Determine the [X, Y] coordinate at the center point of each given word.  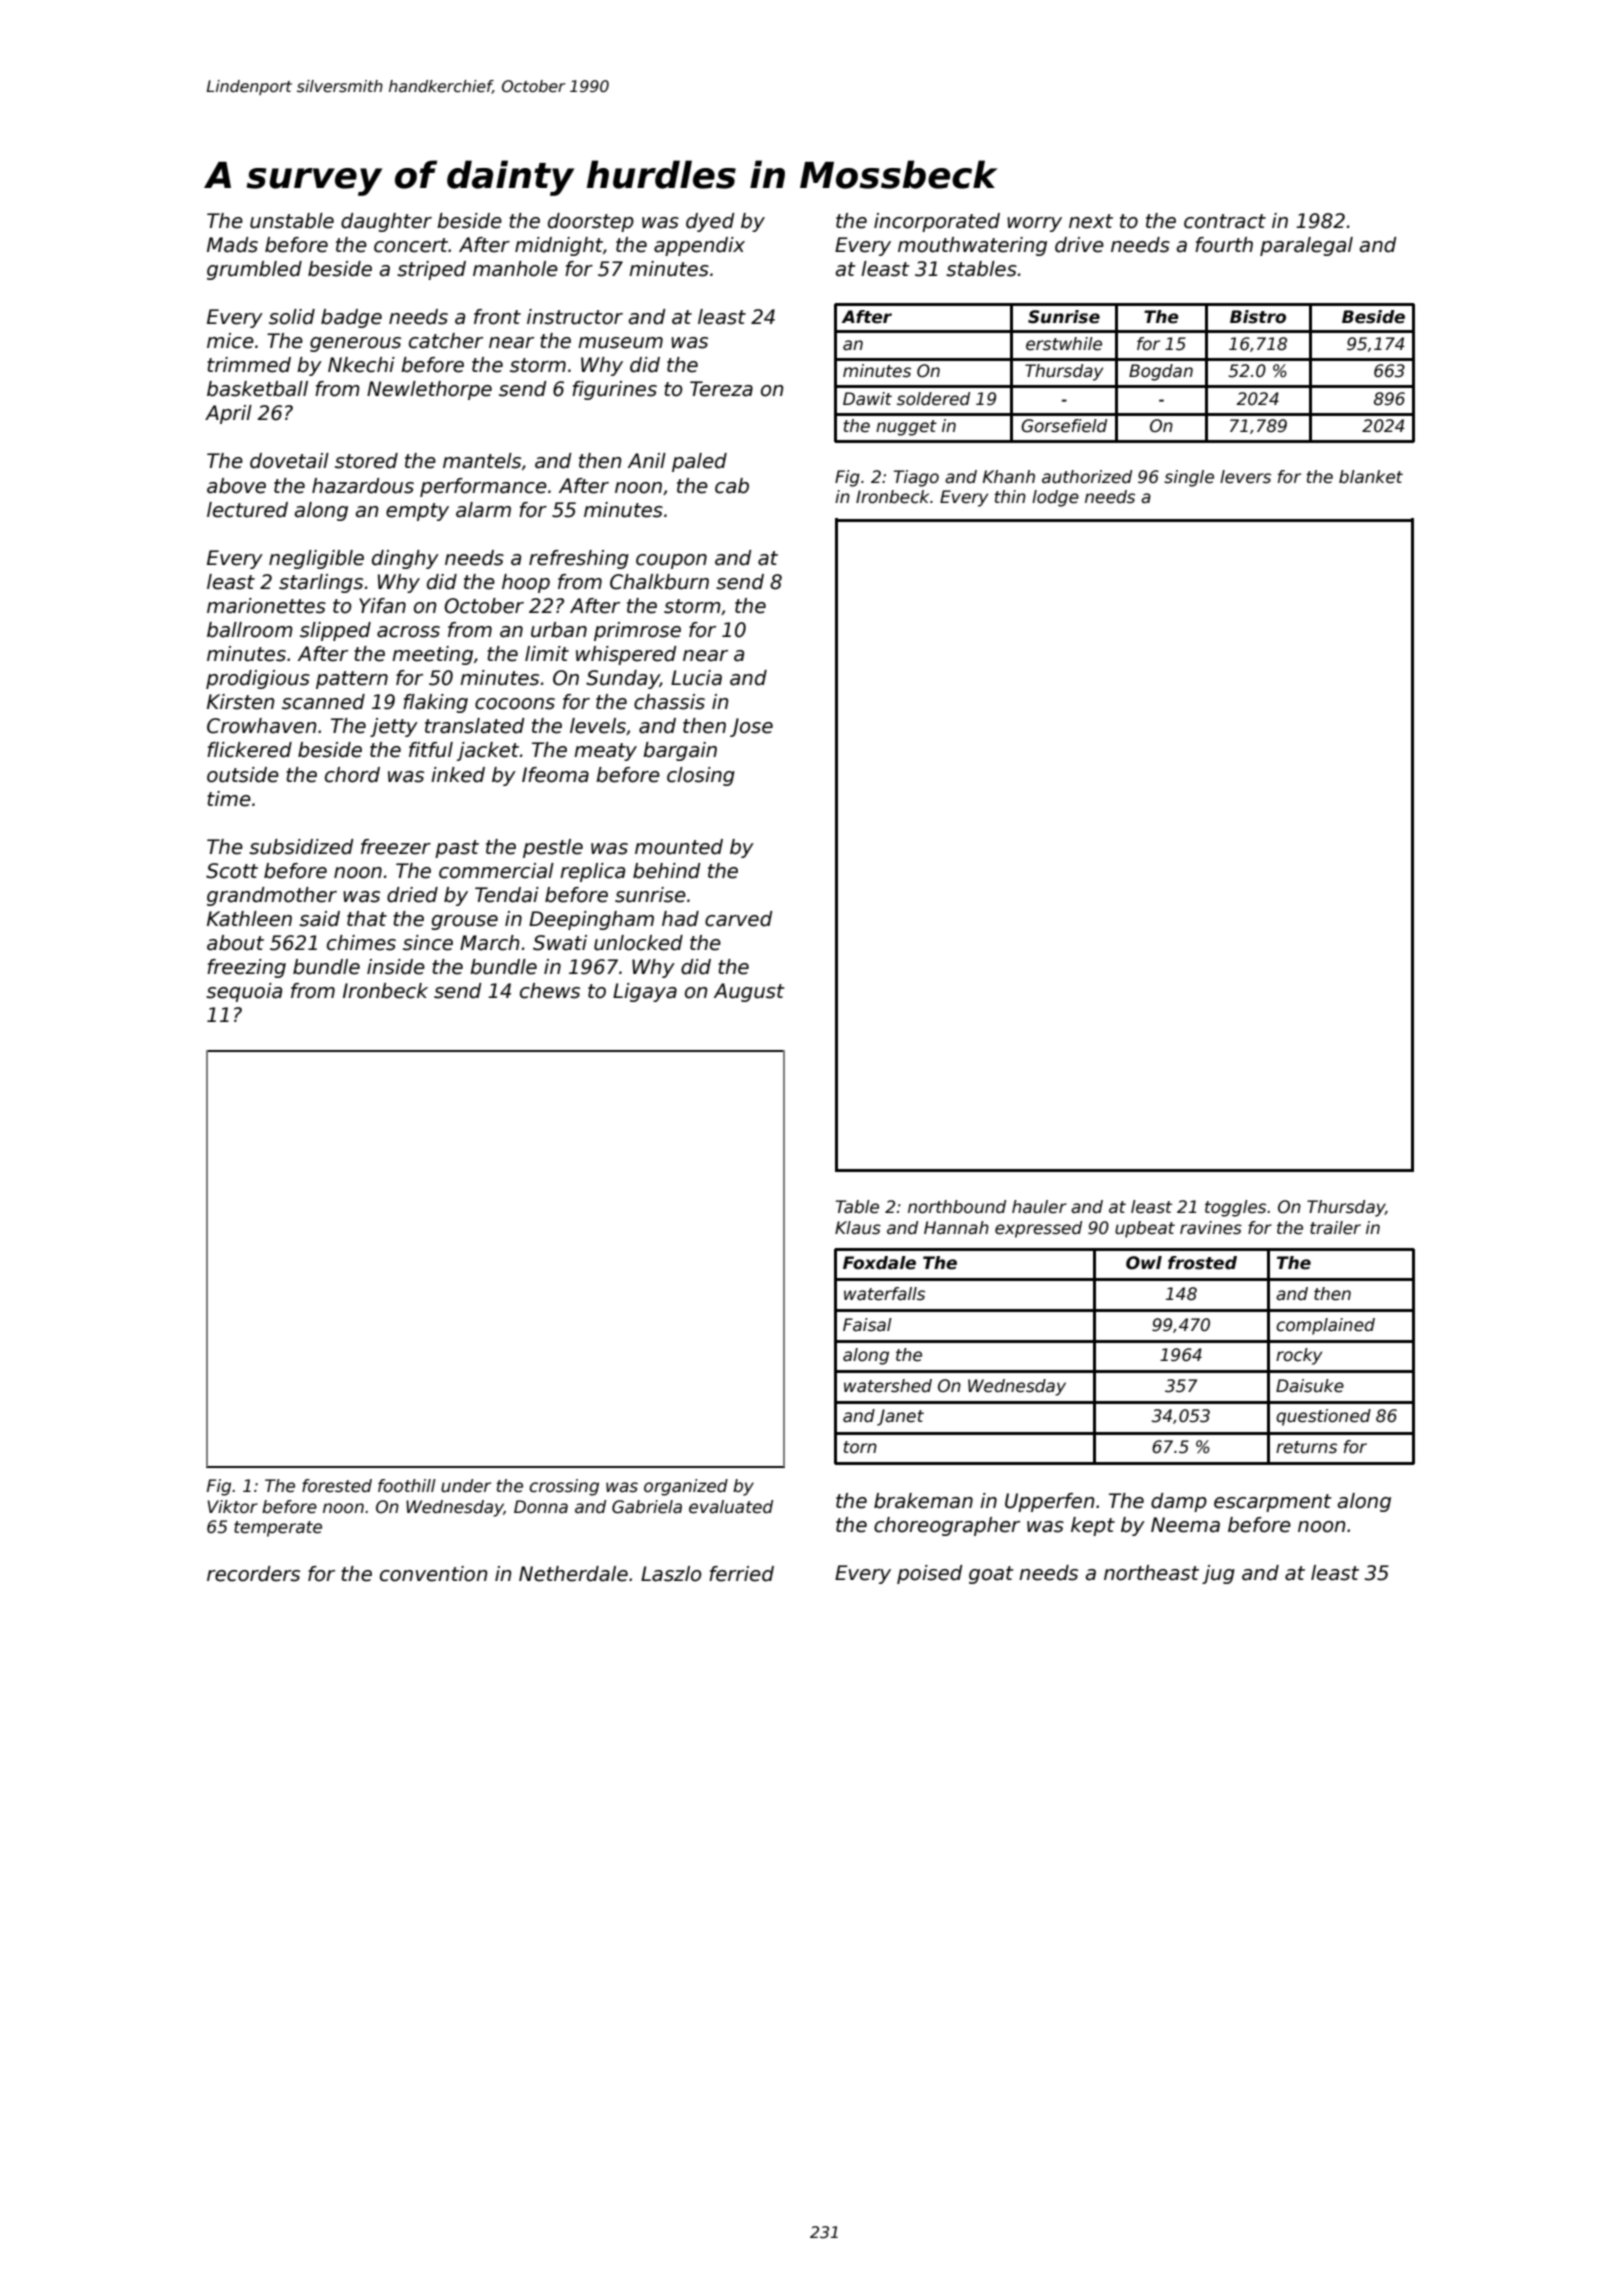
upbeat [1145, 1229]
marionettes [266, 606]
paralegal [1306, 246]
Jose [751, 727]
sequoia [244, 992]
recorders [253, 1574]
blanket [1371, 477]
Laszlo [671, 1574]
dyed [710, 222]
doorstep [591, 222]
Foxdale [879, 1263]
